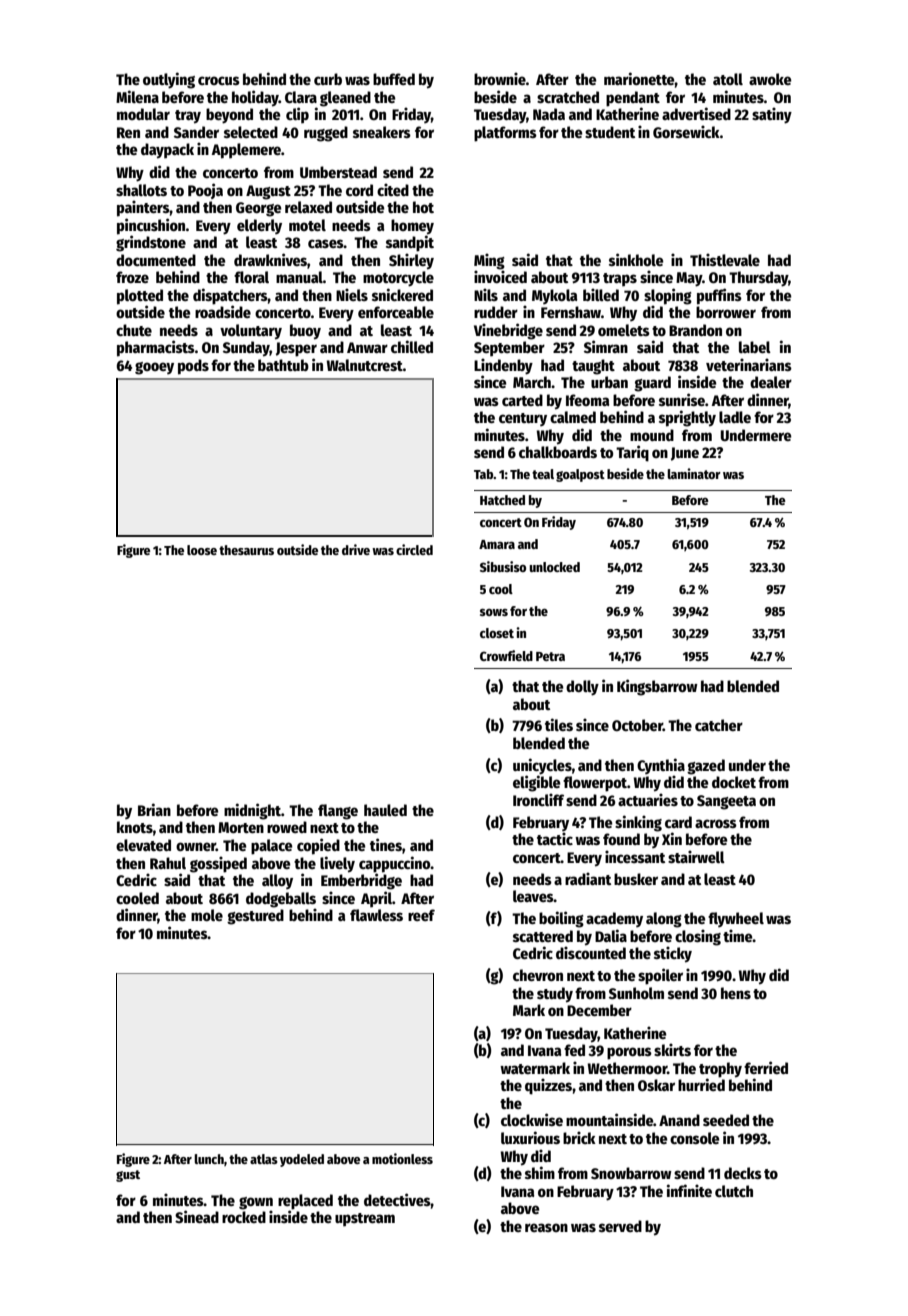 The image size is (908, 1316). I want to click on lively, so click(337, 864).
